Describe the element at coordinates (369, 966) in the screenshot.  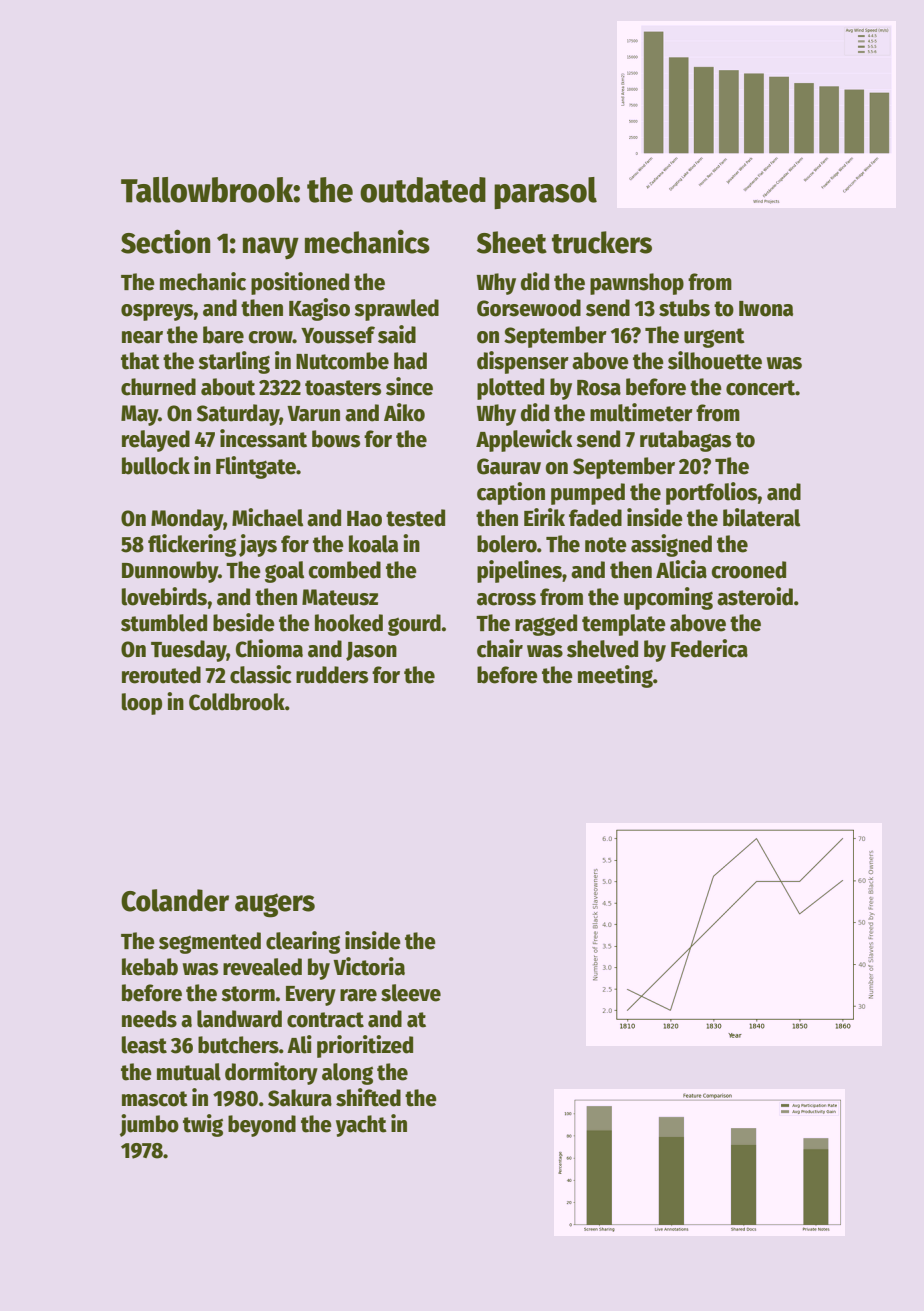
I see `Victoria` at that location.
